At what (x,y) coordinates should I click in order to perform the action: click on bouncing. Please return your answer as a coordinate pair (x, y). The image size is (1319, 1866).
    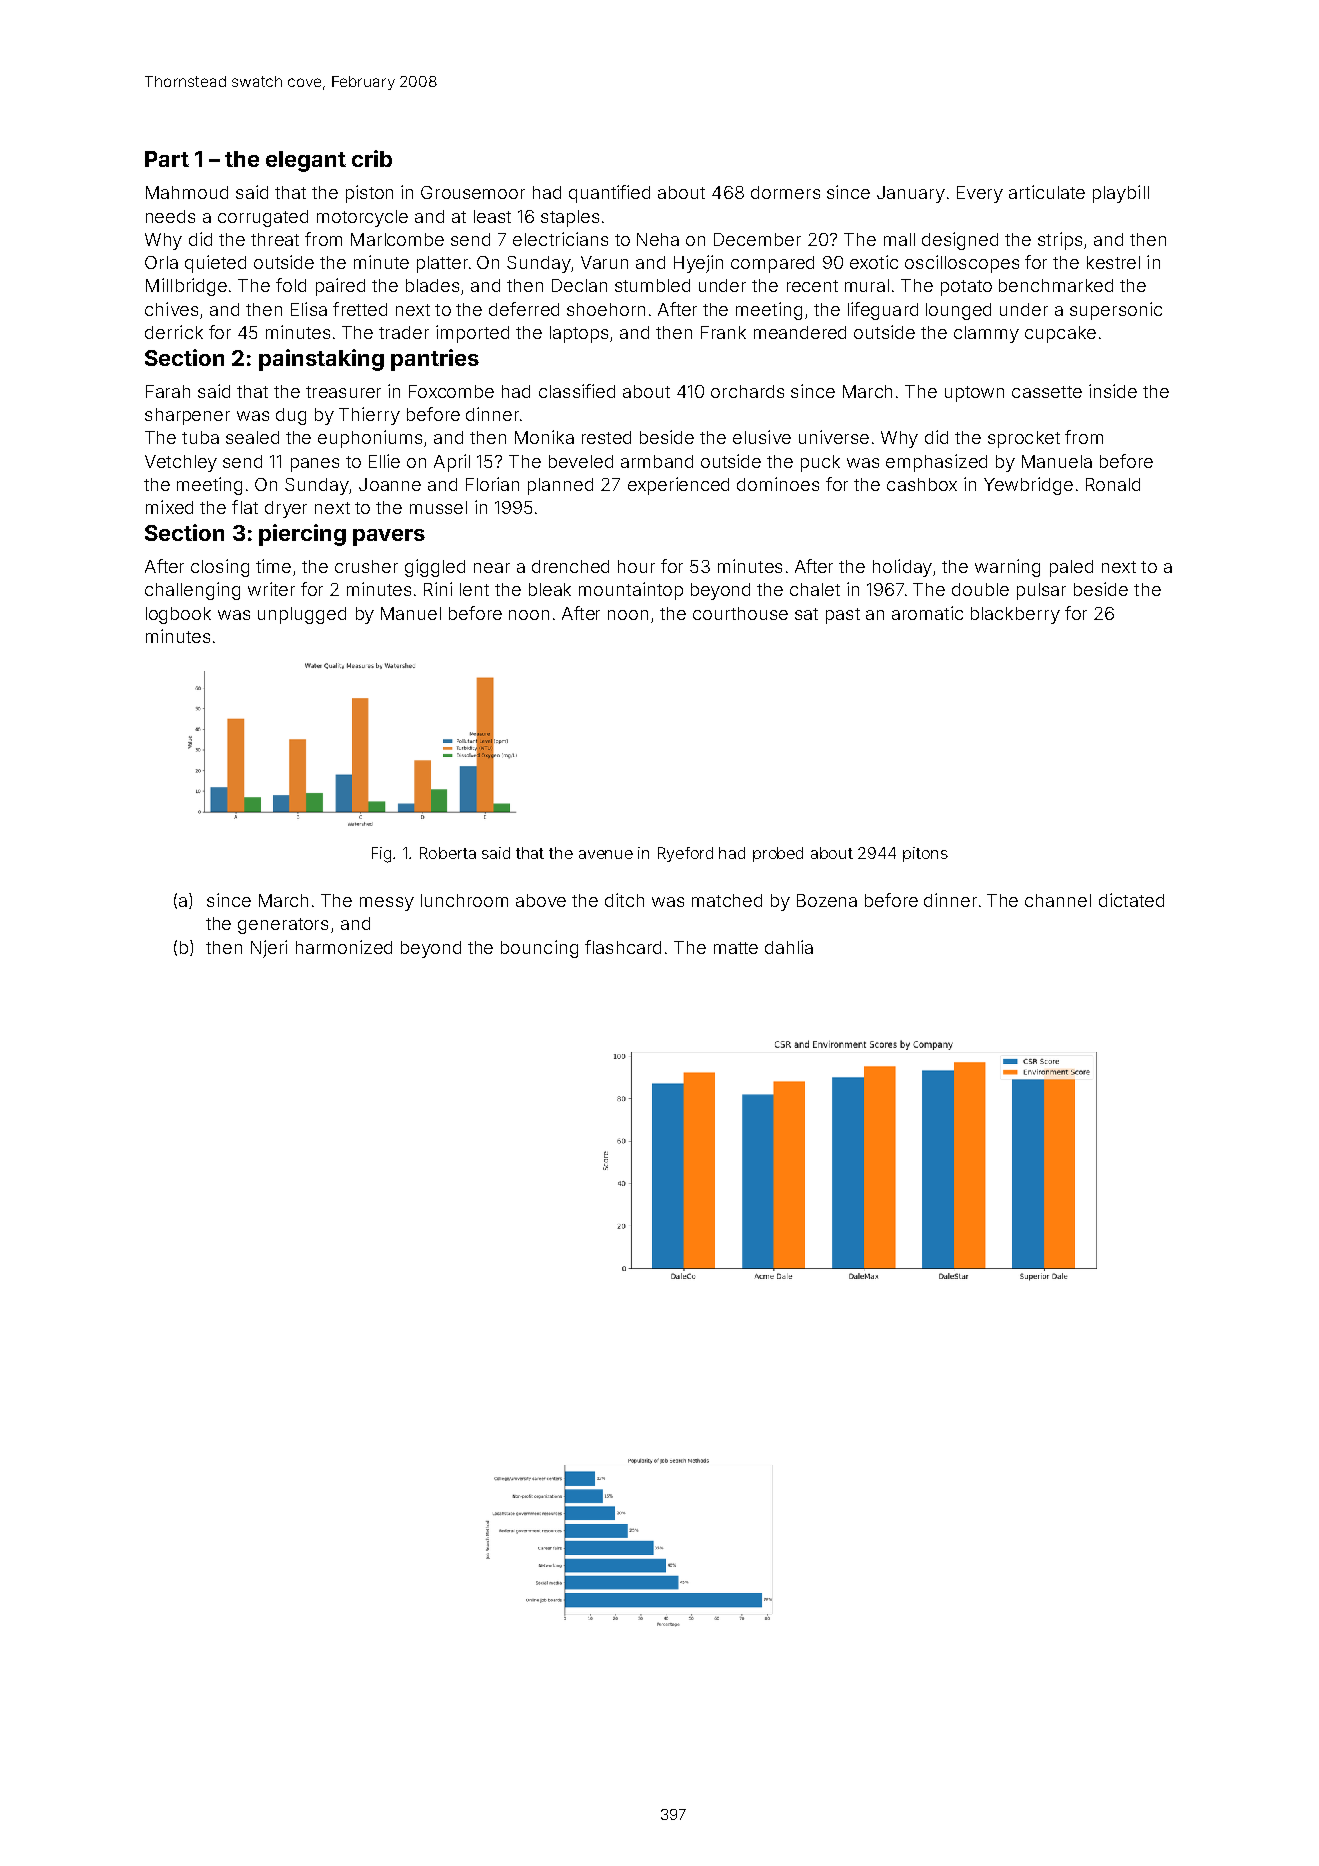
    Looking at the image, I should click on (539, 949).
